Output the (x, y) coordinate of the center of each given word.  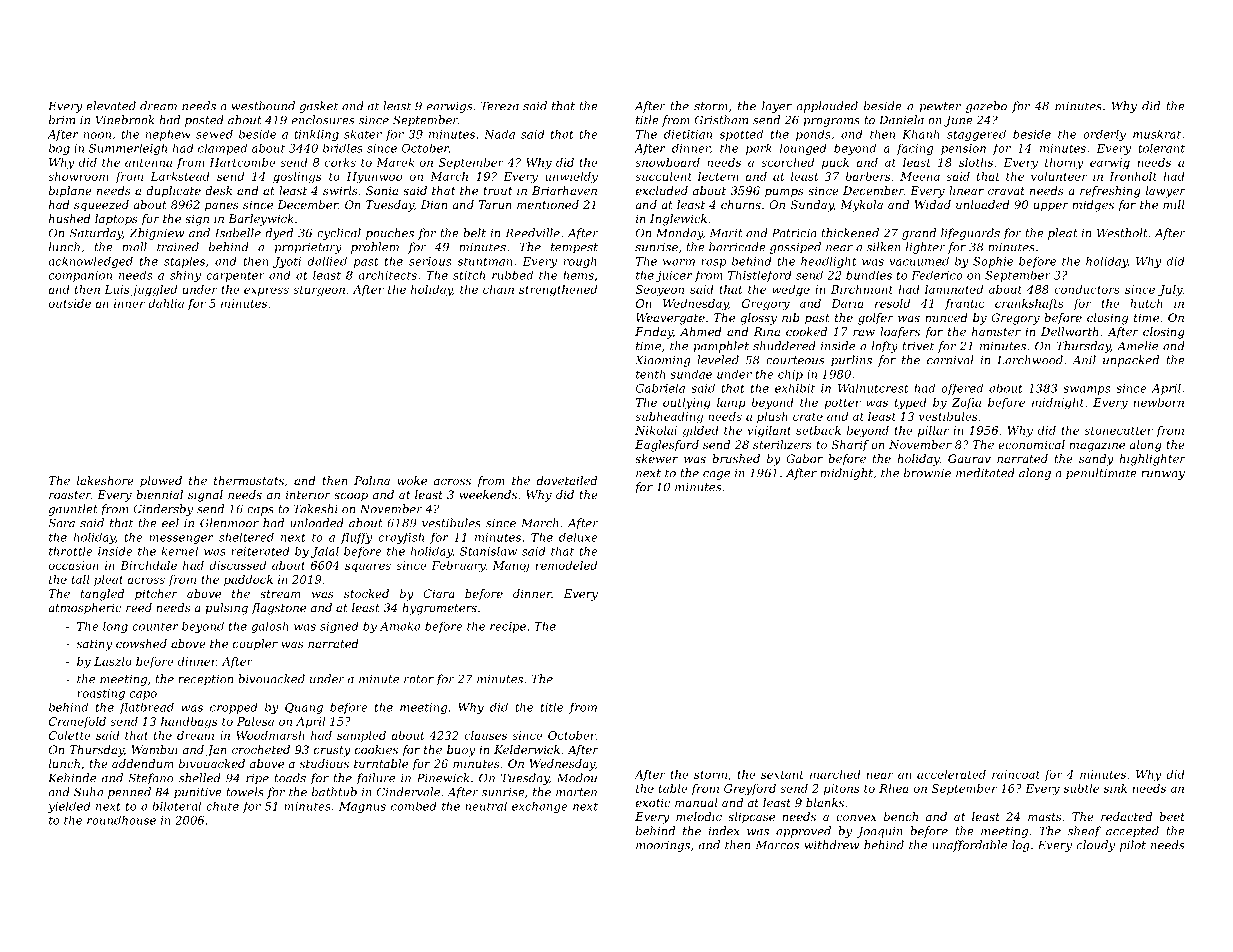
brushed (736, 458)
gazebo (986, 107)
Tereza (500, 106)
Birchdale (148, 565)
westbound (263, 106)
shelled (199, 778)
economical (1031, 444)
